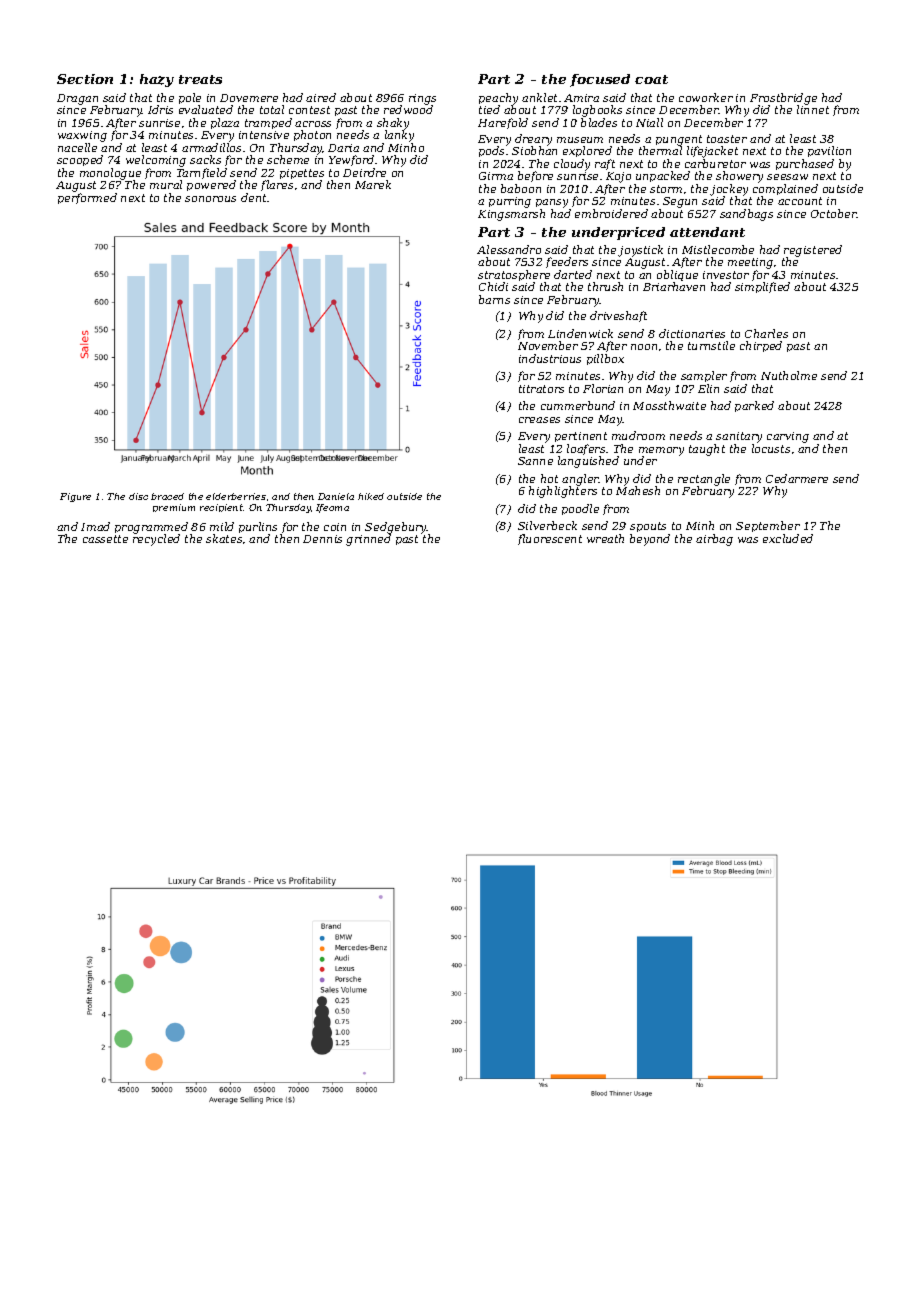 This document has width=924, height=1308. Describe the element at coordinates (762, 288) in the document. I see `simplified` at that location.
